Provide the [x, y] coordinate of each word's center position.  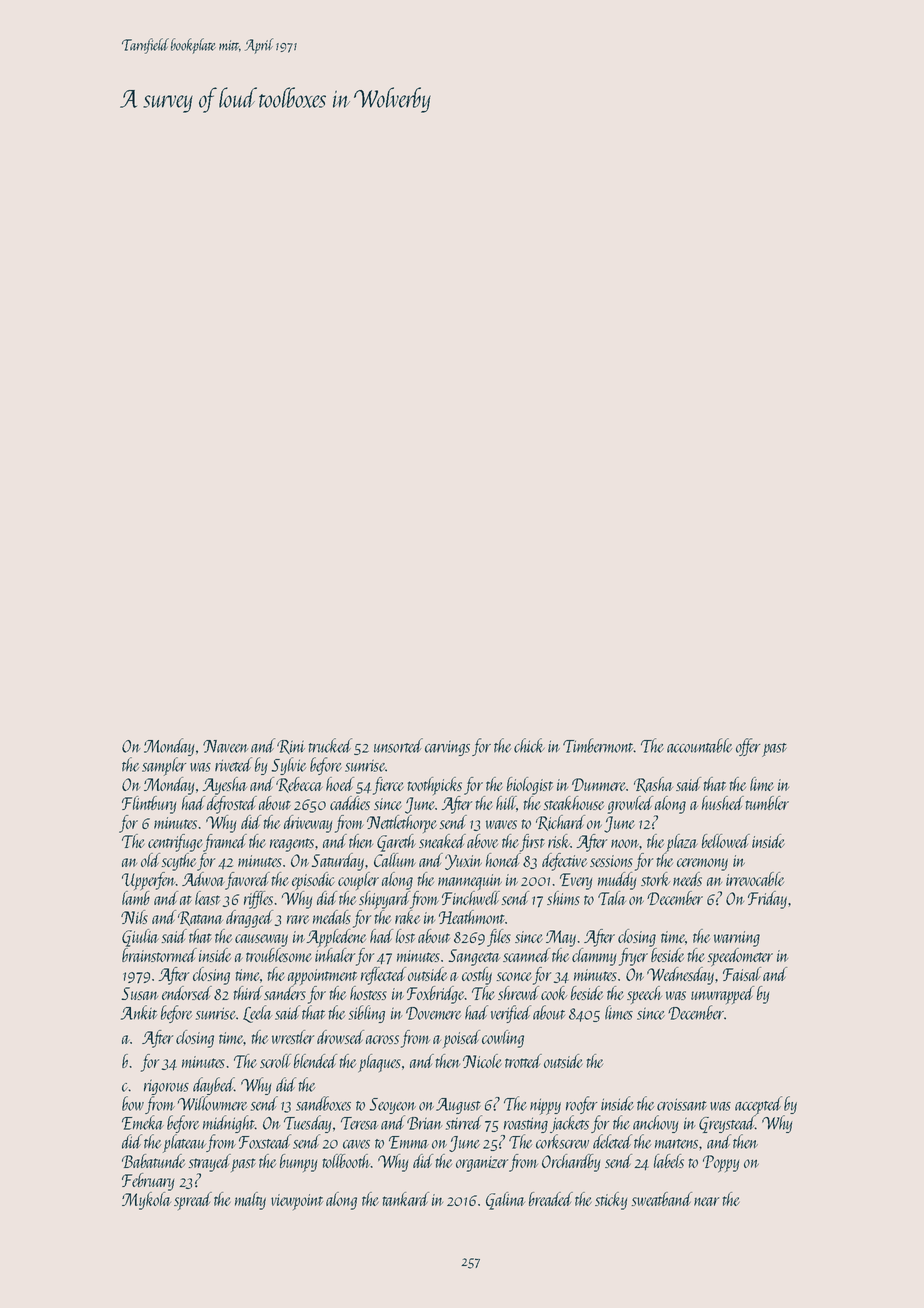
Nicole [482, 1061]
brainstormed [159, 955]
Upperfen [149, 881]
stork [656, 879]
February [148, 1182]
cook [554, 993]
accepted [758, 1105]
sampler [164, 766]
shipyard [384, 900]
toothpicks [435, 786]
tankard [406, 1199]
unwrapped [722, 995]
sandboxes [323, 1103]
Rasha [653, 785]
